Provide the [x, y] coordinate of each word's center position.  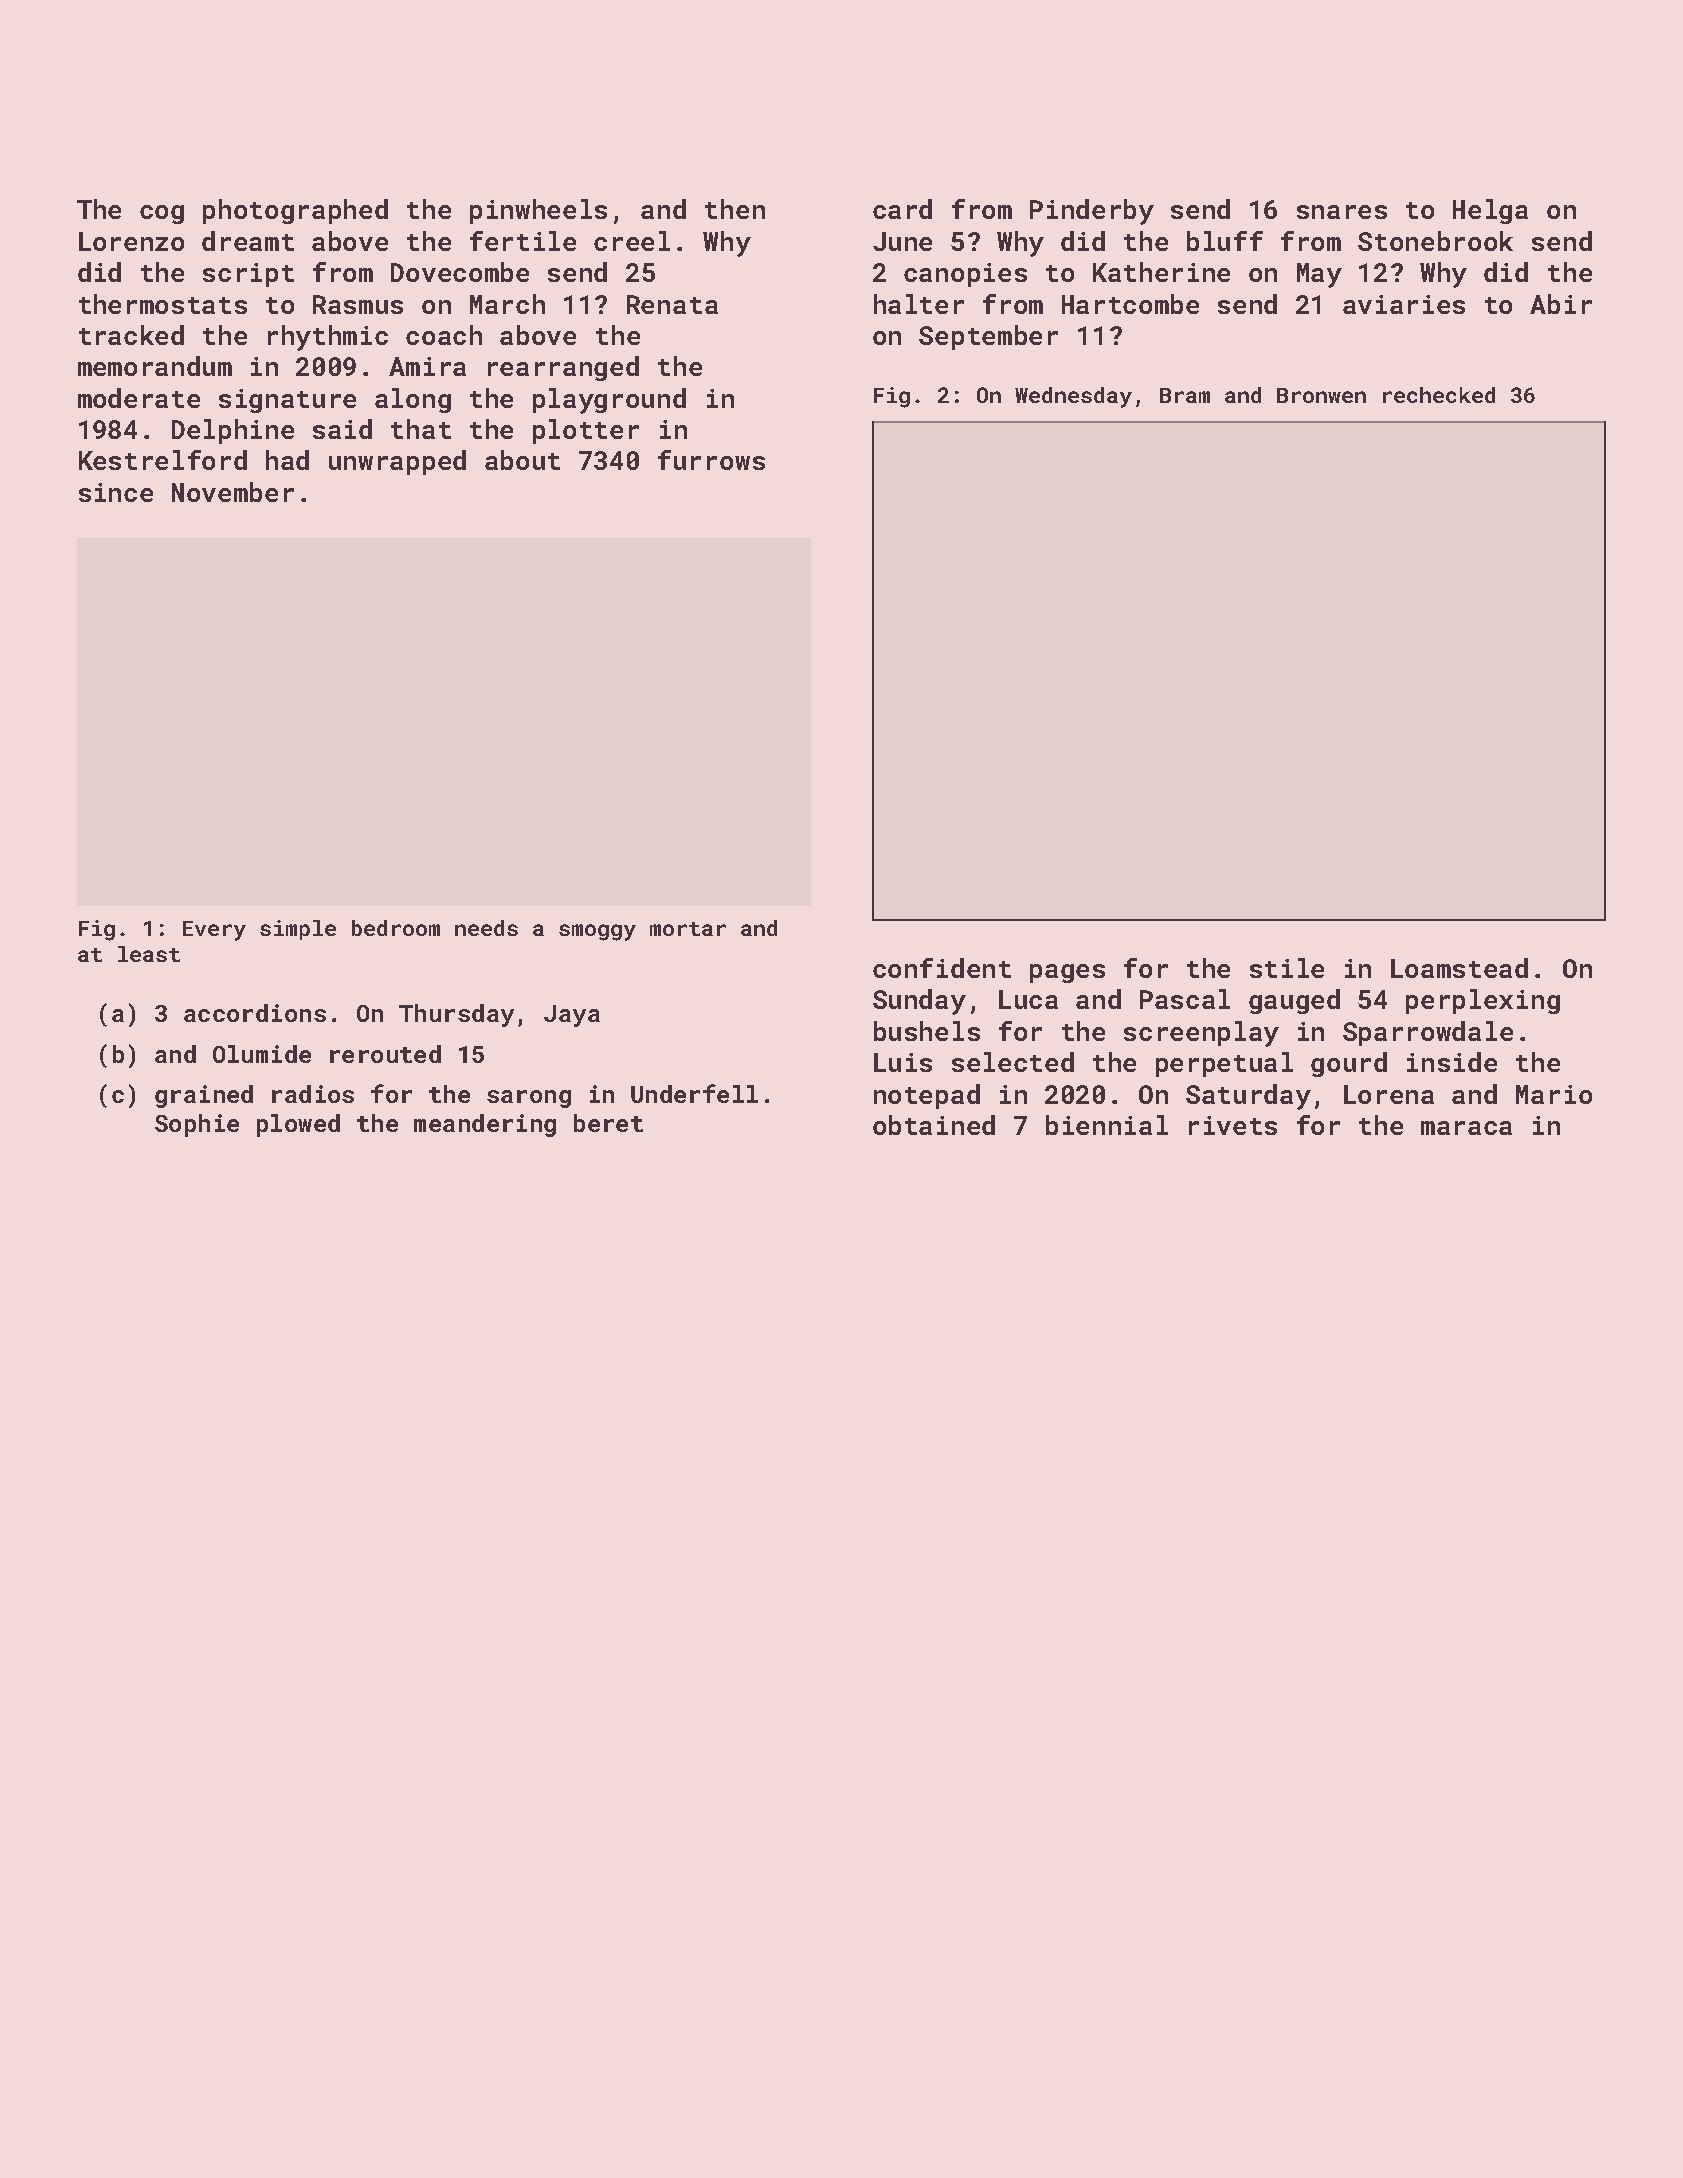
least [149, 954]
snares [1342, 212]
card [902, 209]
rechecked [1439, 395]
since [116, 492]
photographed [295, 211]
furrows [711, 460]
